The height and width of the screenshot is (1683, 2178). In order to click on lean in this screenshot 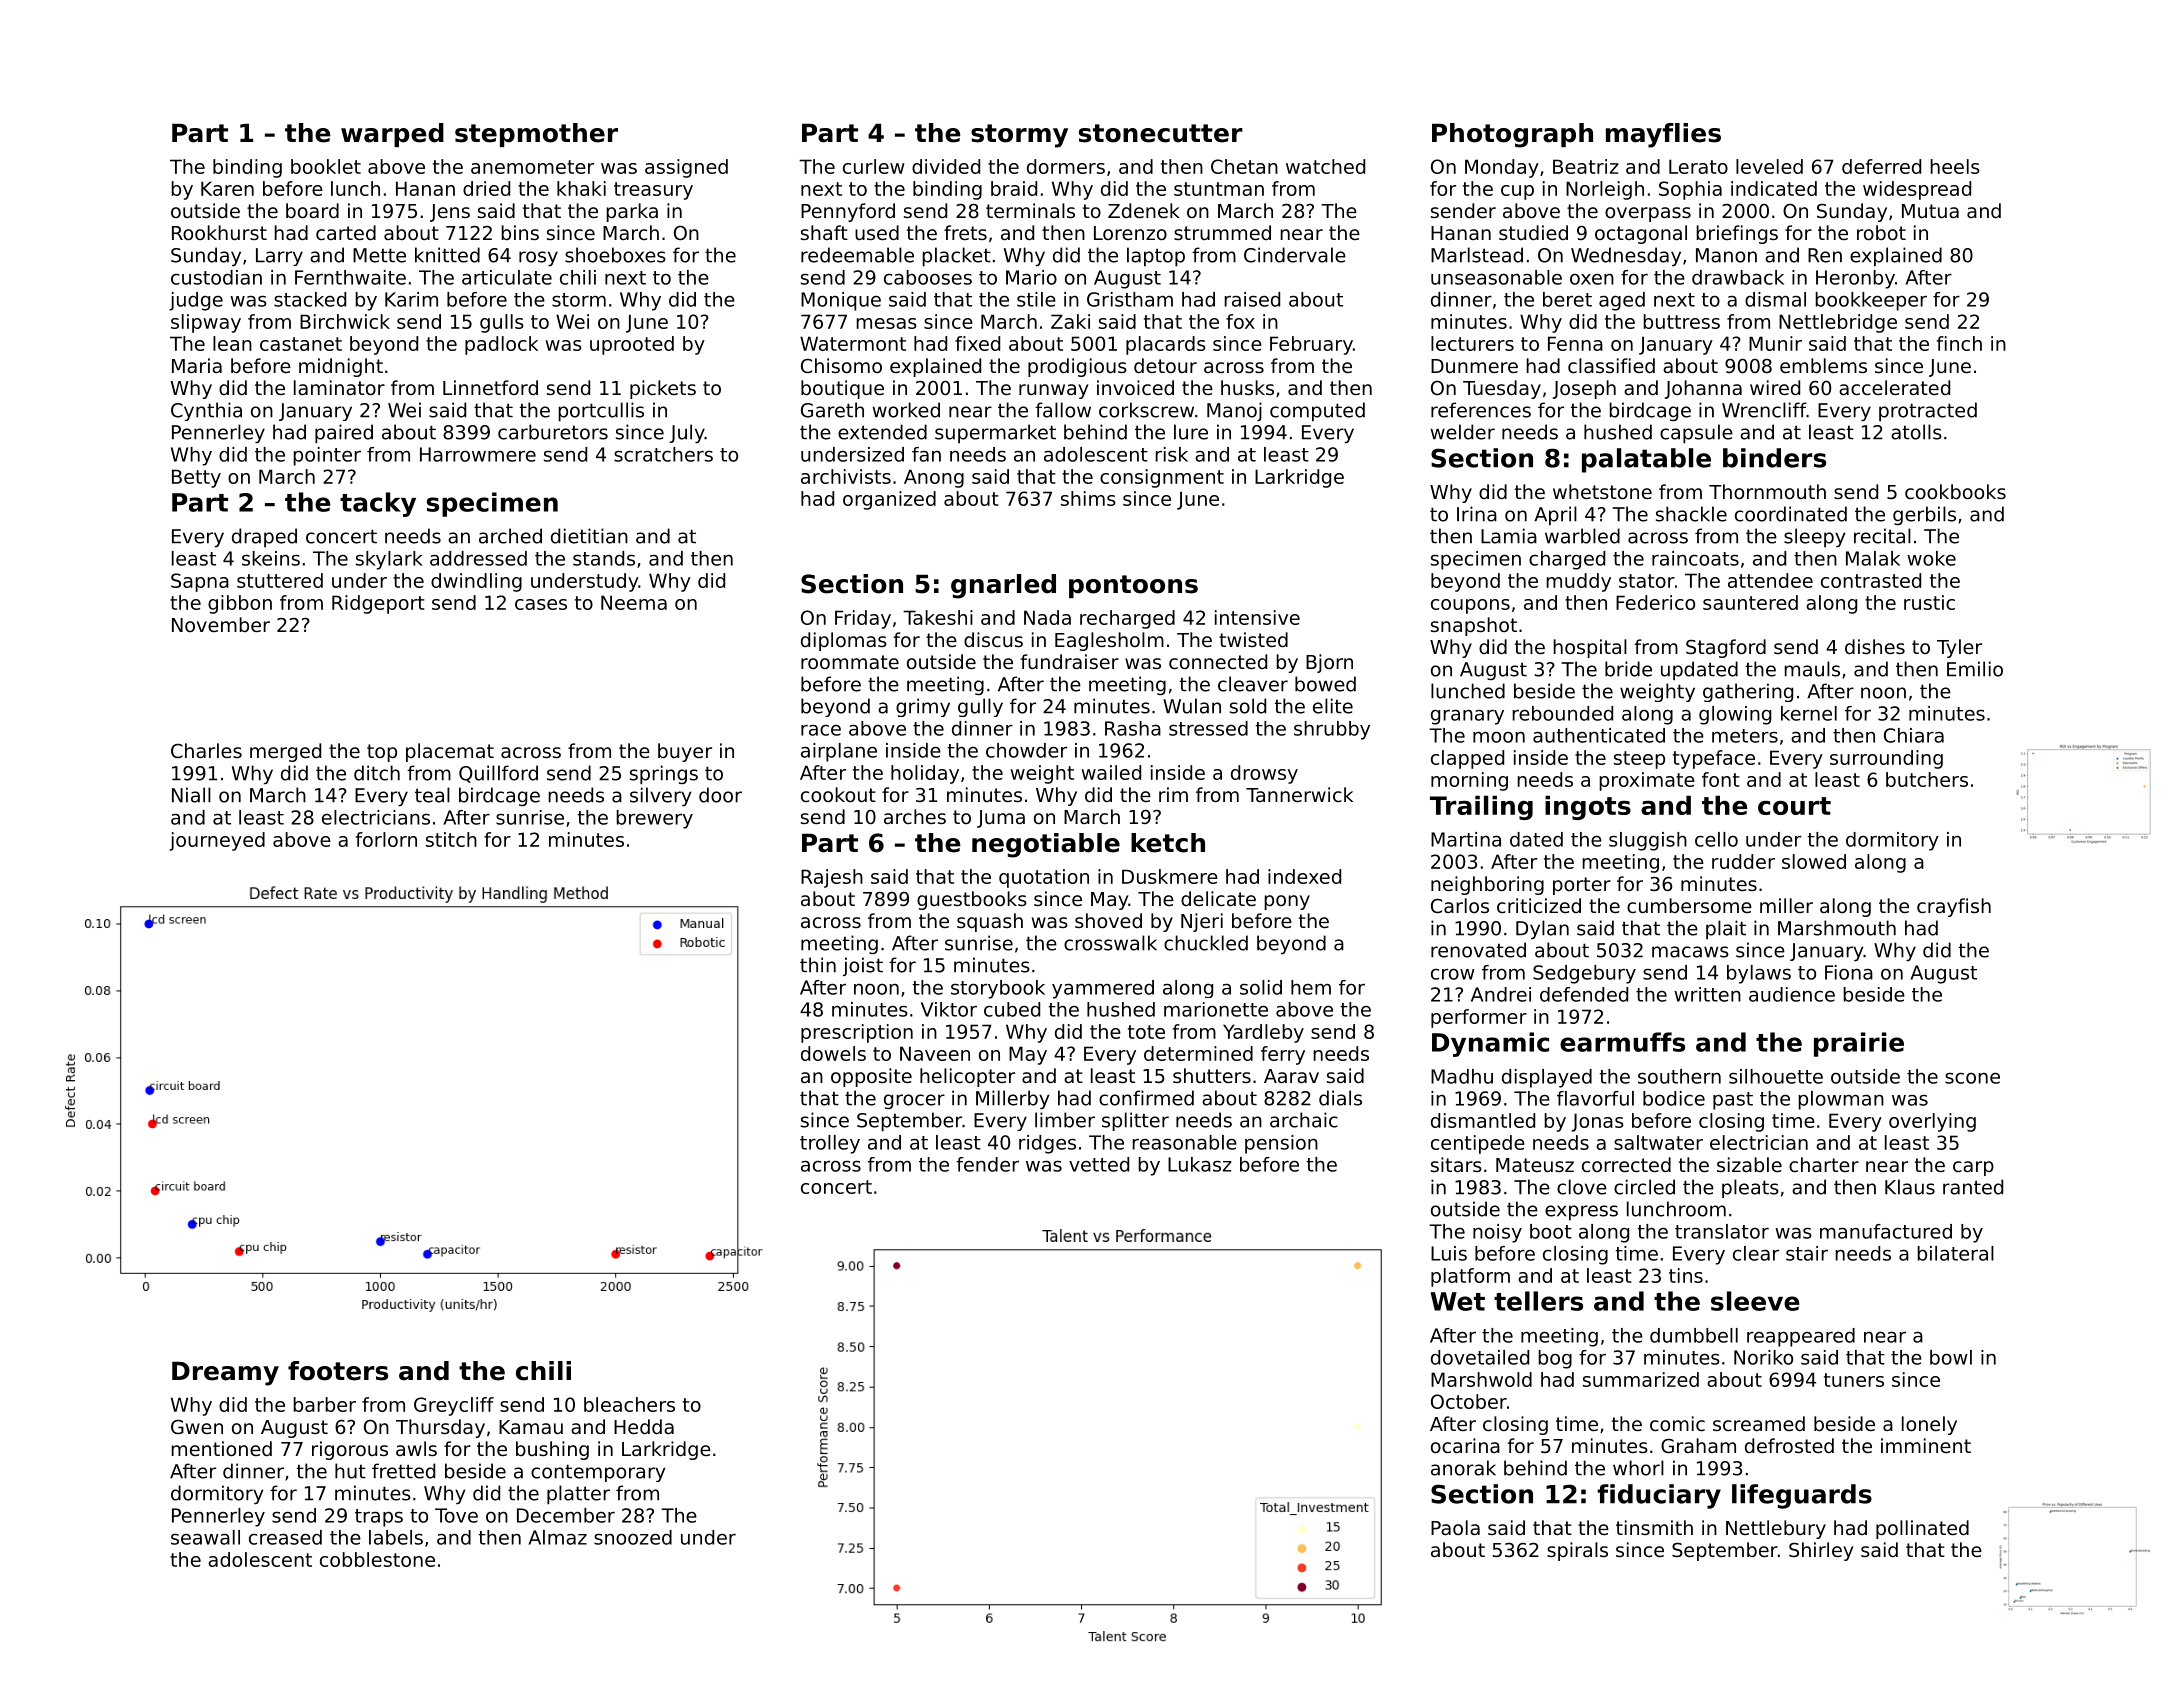, I will do `click(232, 343)`.
